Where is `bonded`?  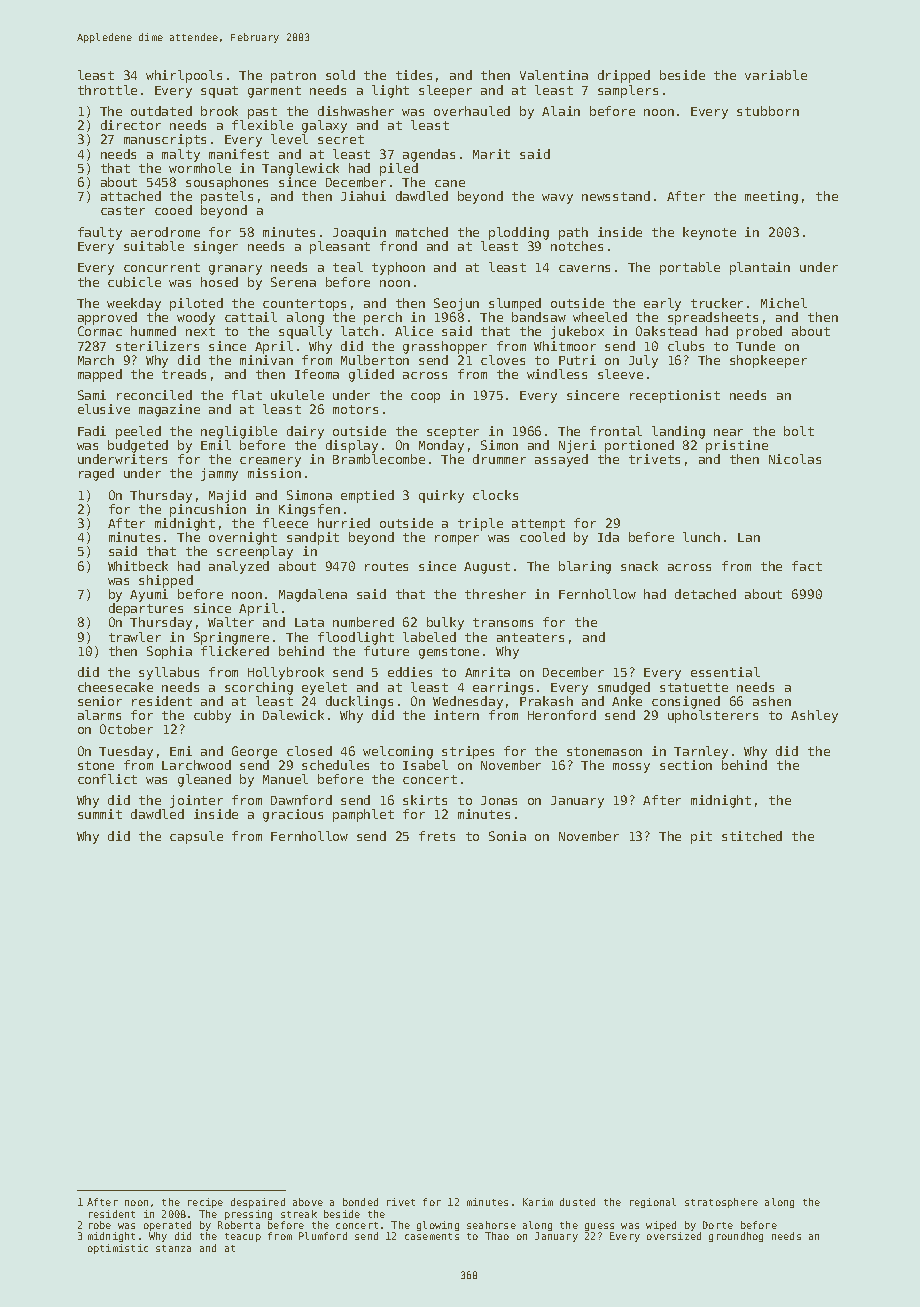 bonded is located at coordinates (360, 1202).
